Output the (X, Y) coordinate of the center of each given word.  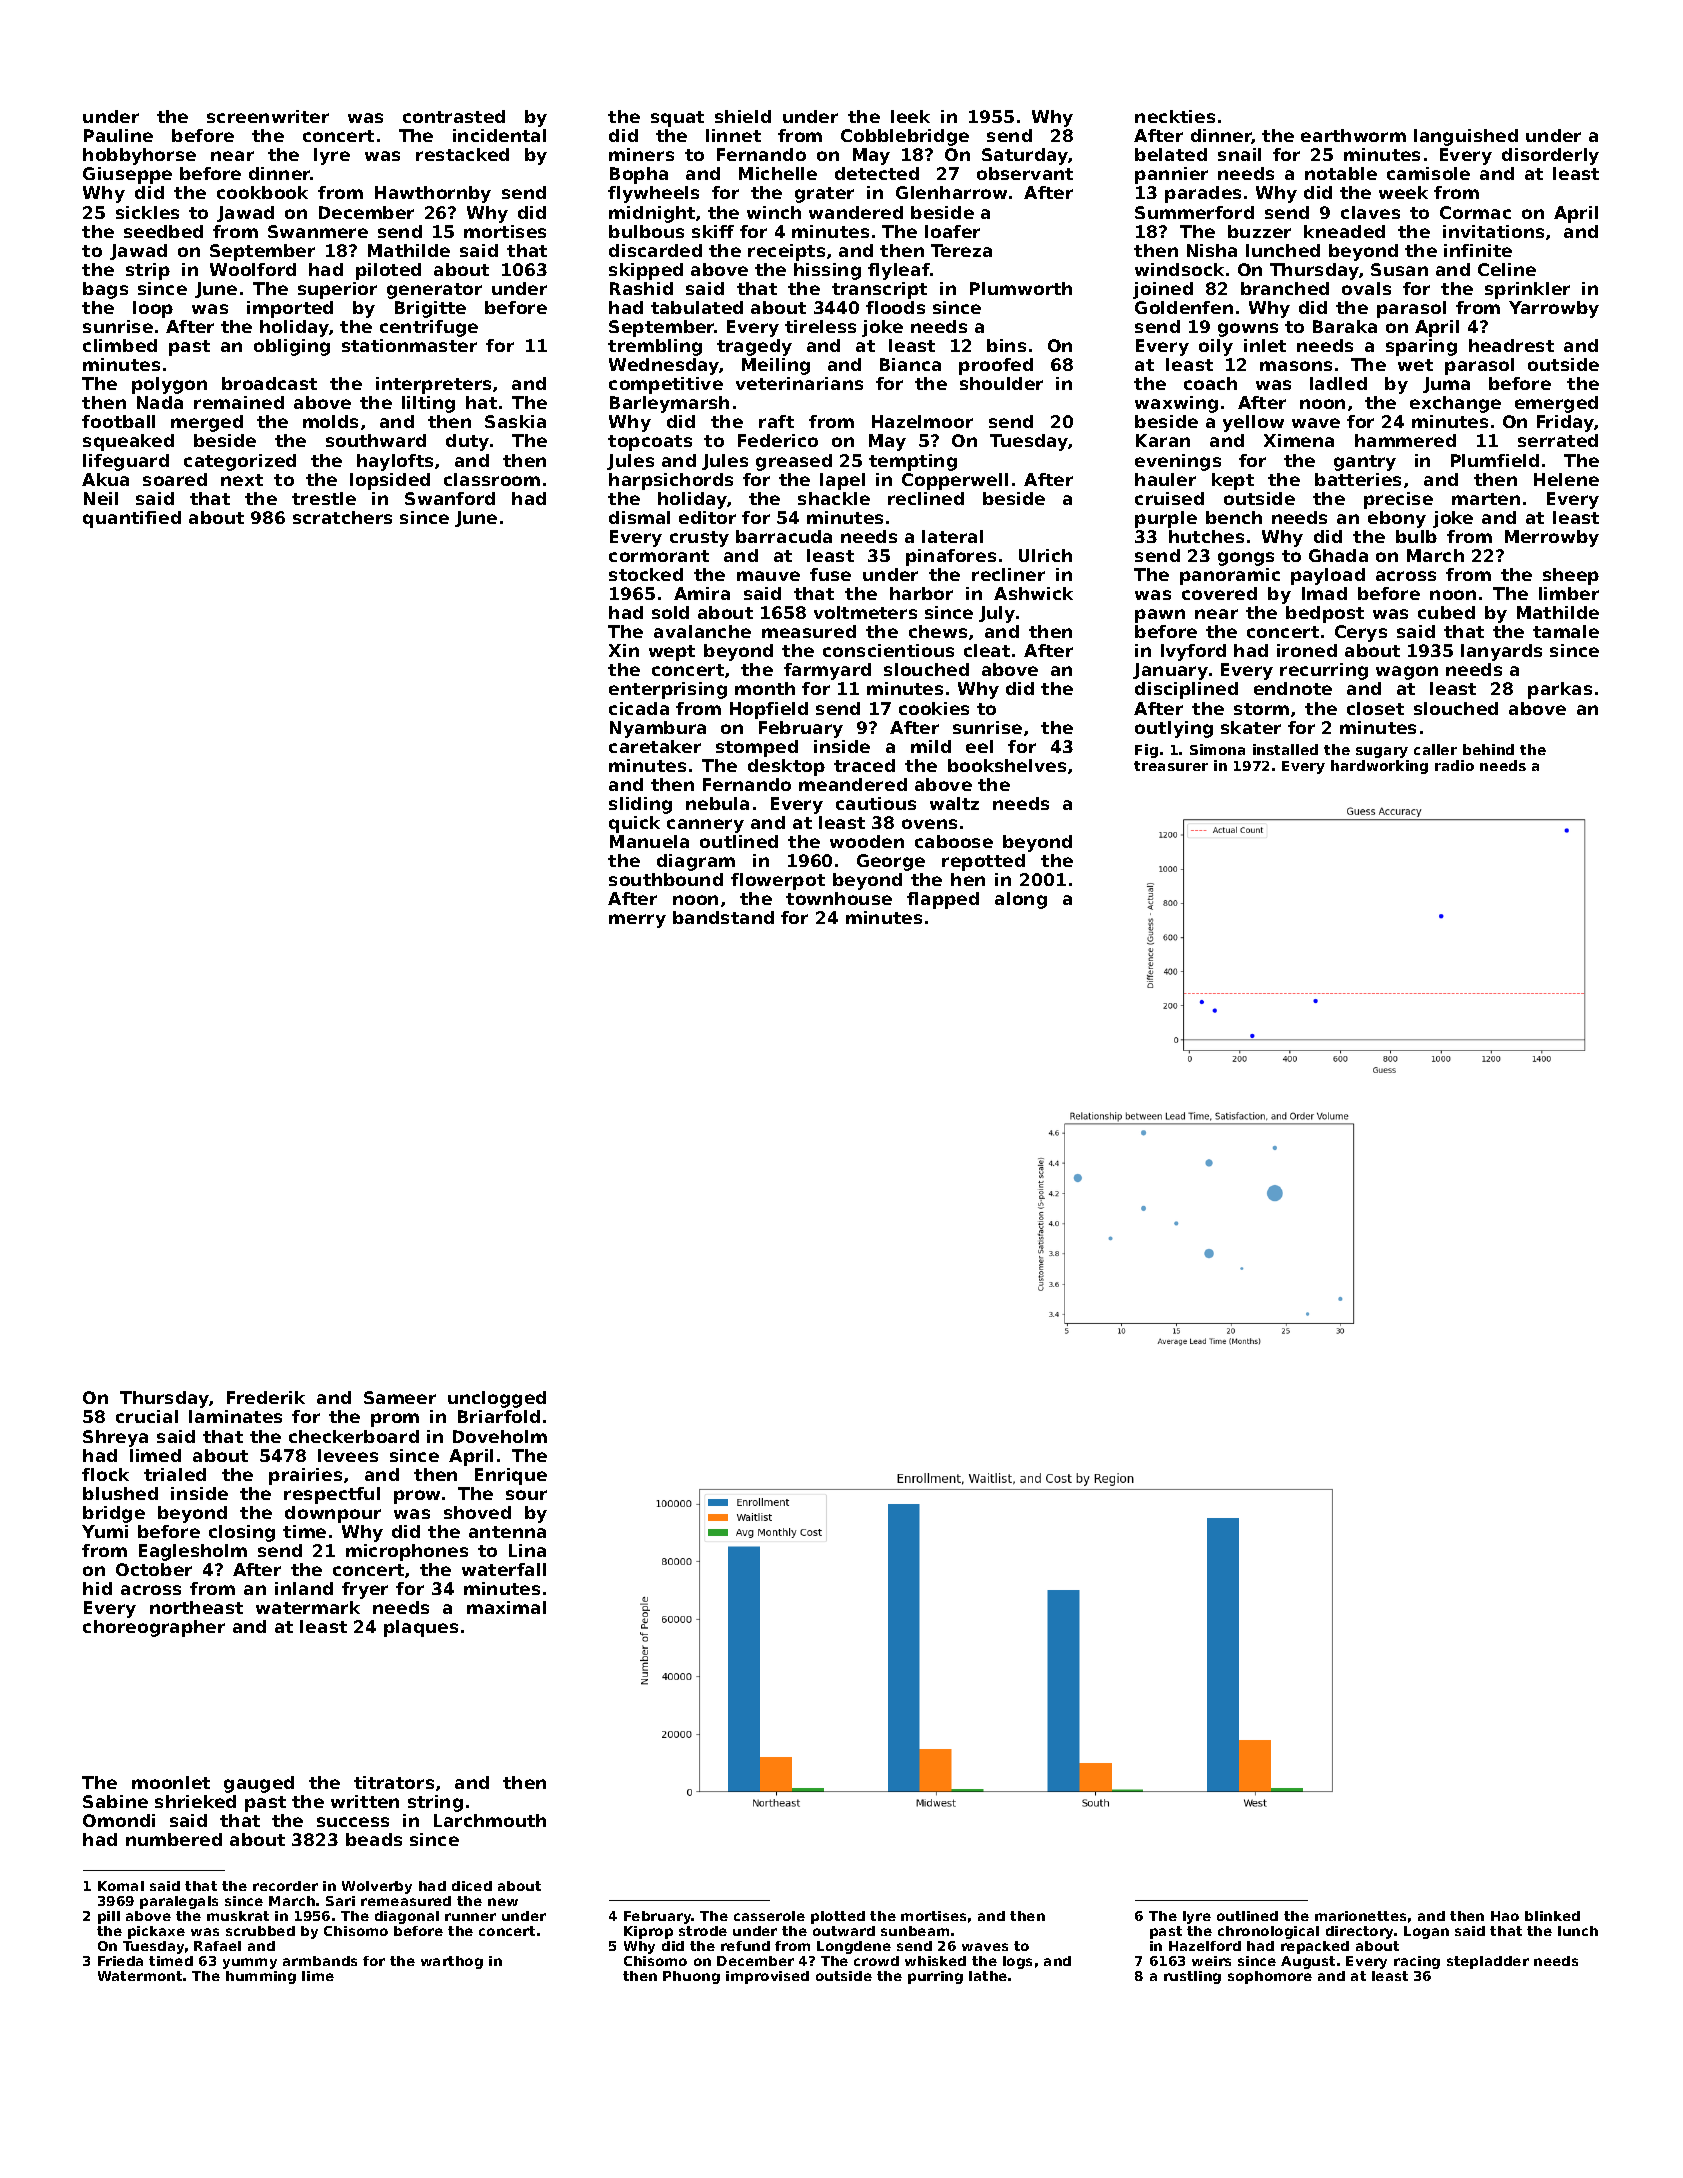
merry (637, 921)
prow (417, 1497)
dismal (639, 517)
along (1021, 900)
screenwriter (268, 116)
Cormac (1475, 212)
